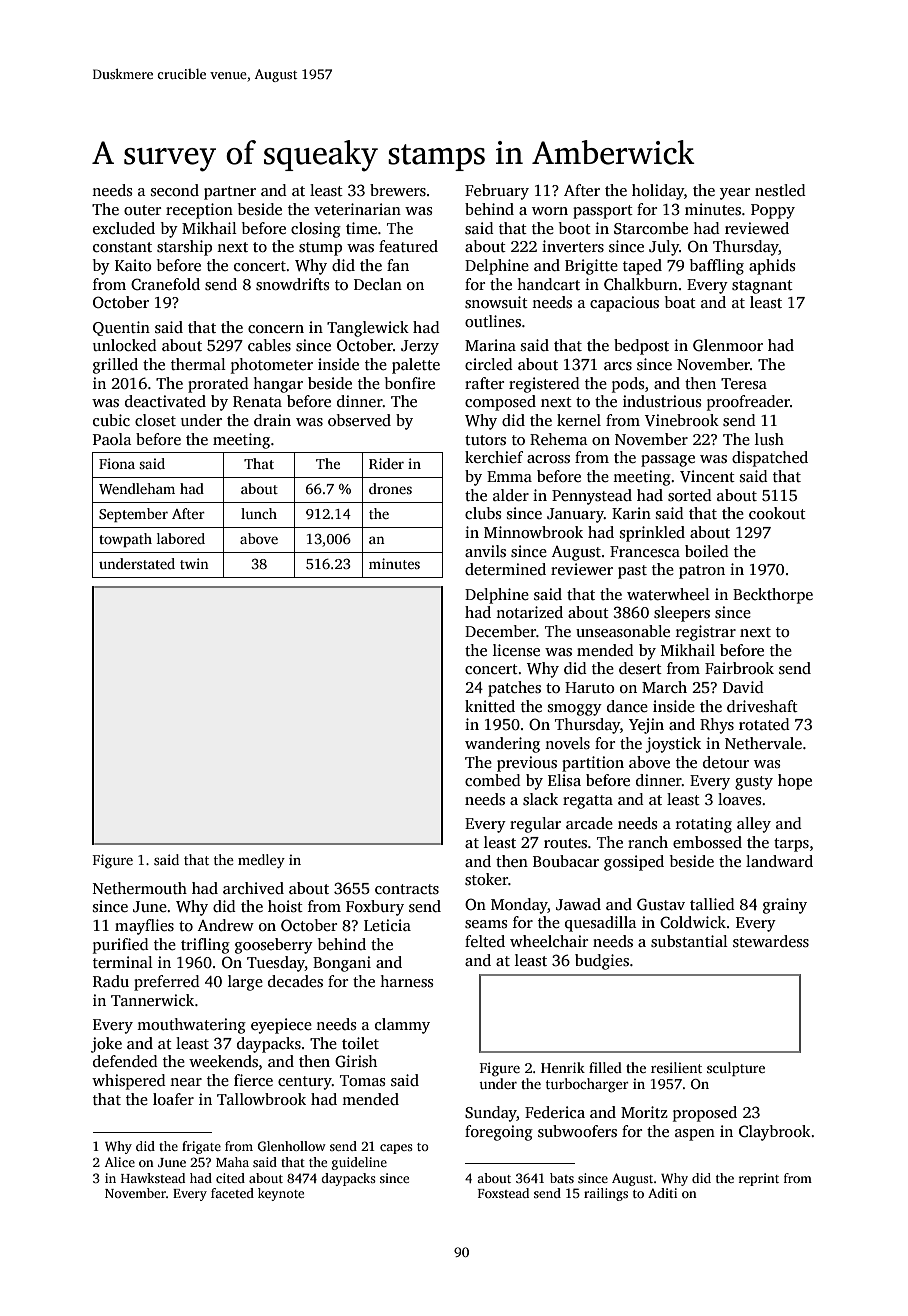  I want to click on David, so click(743, 687).
